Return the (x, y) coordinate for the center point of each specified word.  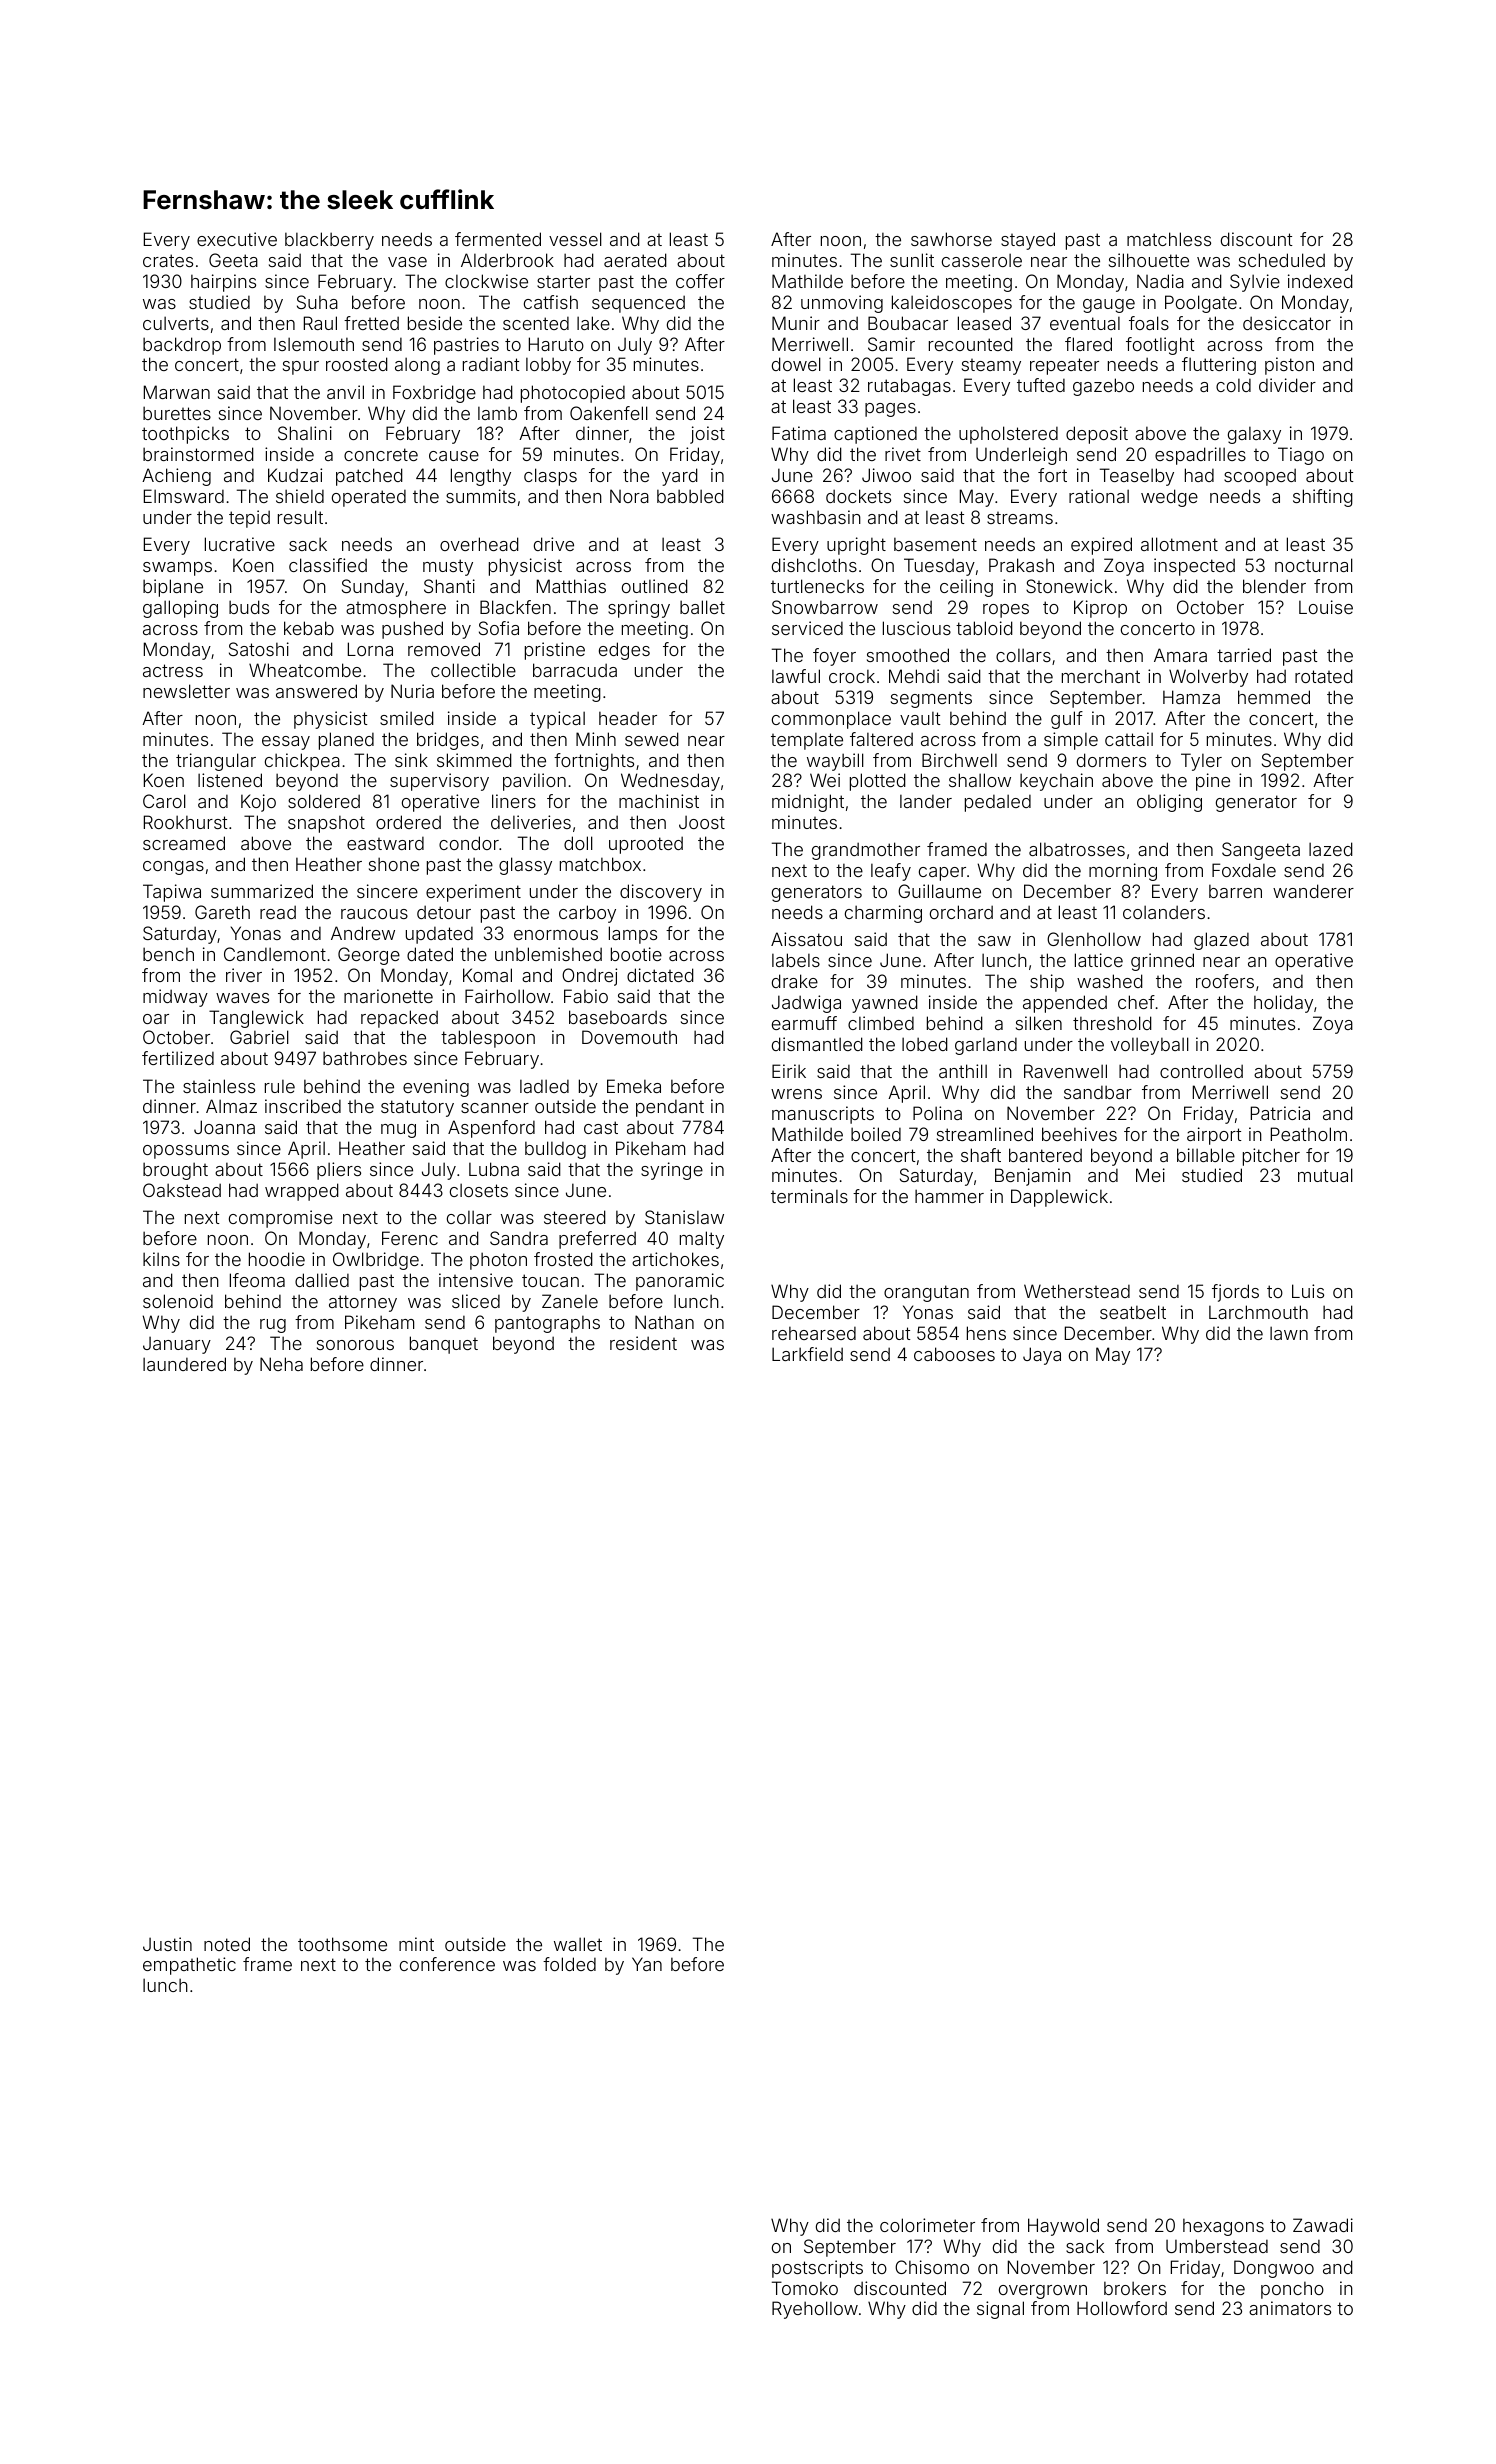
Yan (647, 1964)
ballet (702, 607)
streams (1020, 518)
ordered (408, 822)
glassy (525, 866)
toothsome (342, 1944)
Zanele (570, 1301)
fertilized (178, 1058)
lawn (1289, 1333)
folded (569, 1964)
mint (416, 1944)
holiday (1283, 1004)
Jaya (1042, 1356)
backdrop (182, 346)
